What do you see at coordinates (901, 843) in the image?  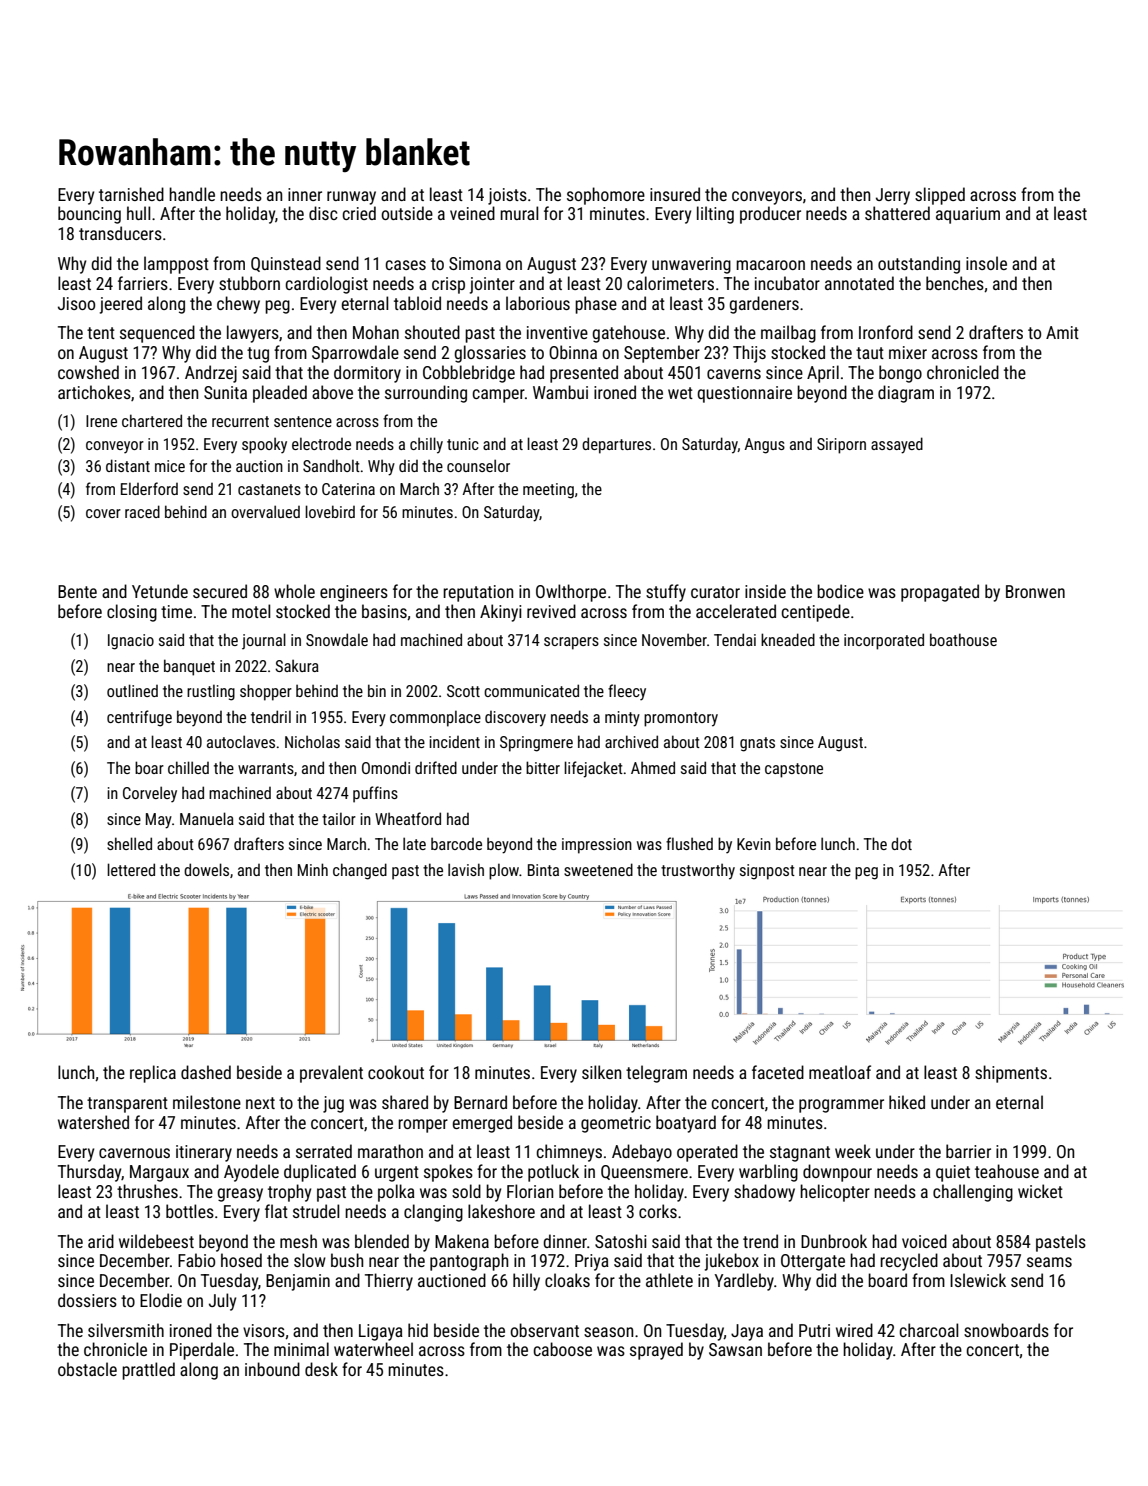 I see `dot` at bounding box center [901, 843].
